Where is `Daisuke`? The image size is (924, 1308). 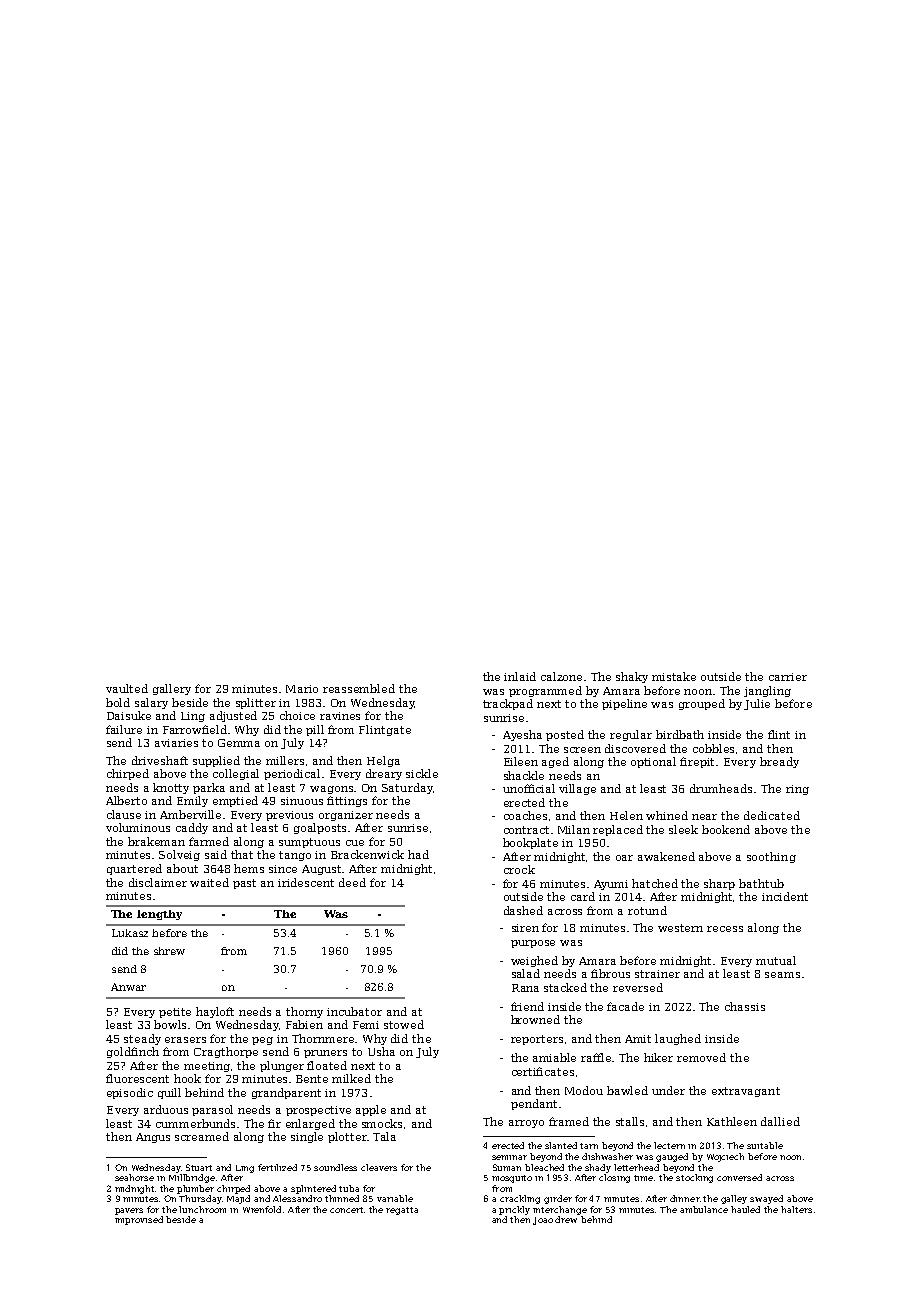 Daisuke is located at coordinates (129, 715).
